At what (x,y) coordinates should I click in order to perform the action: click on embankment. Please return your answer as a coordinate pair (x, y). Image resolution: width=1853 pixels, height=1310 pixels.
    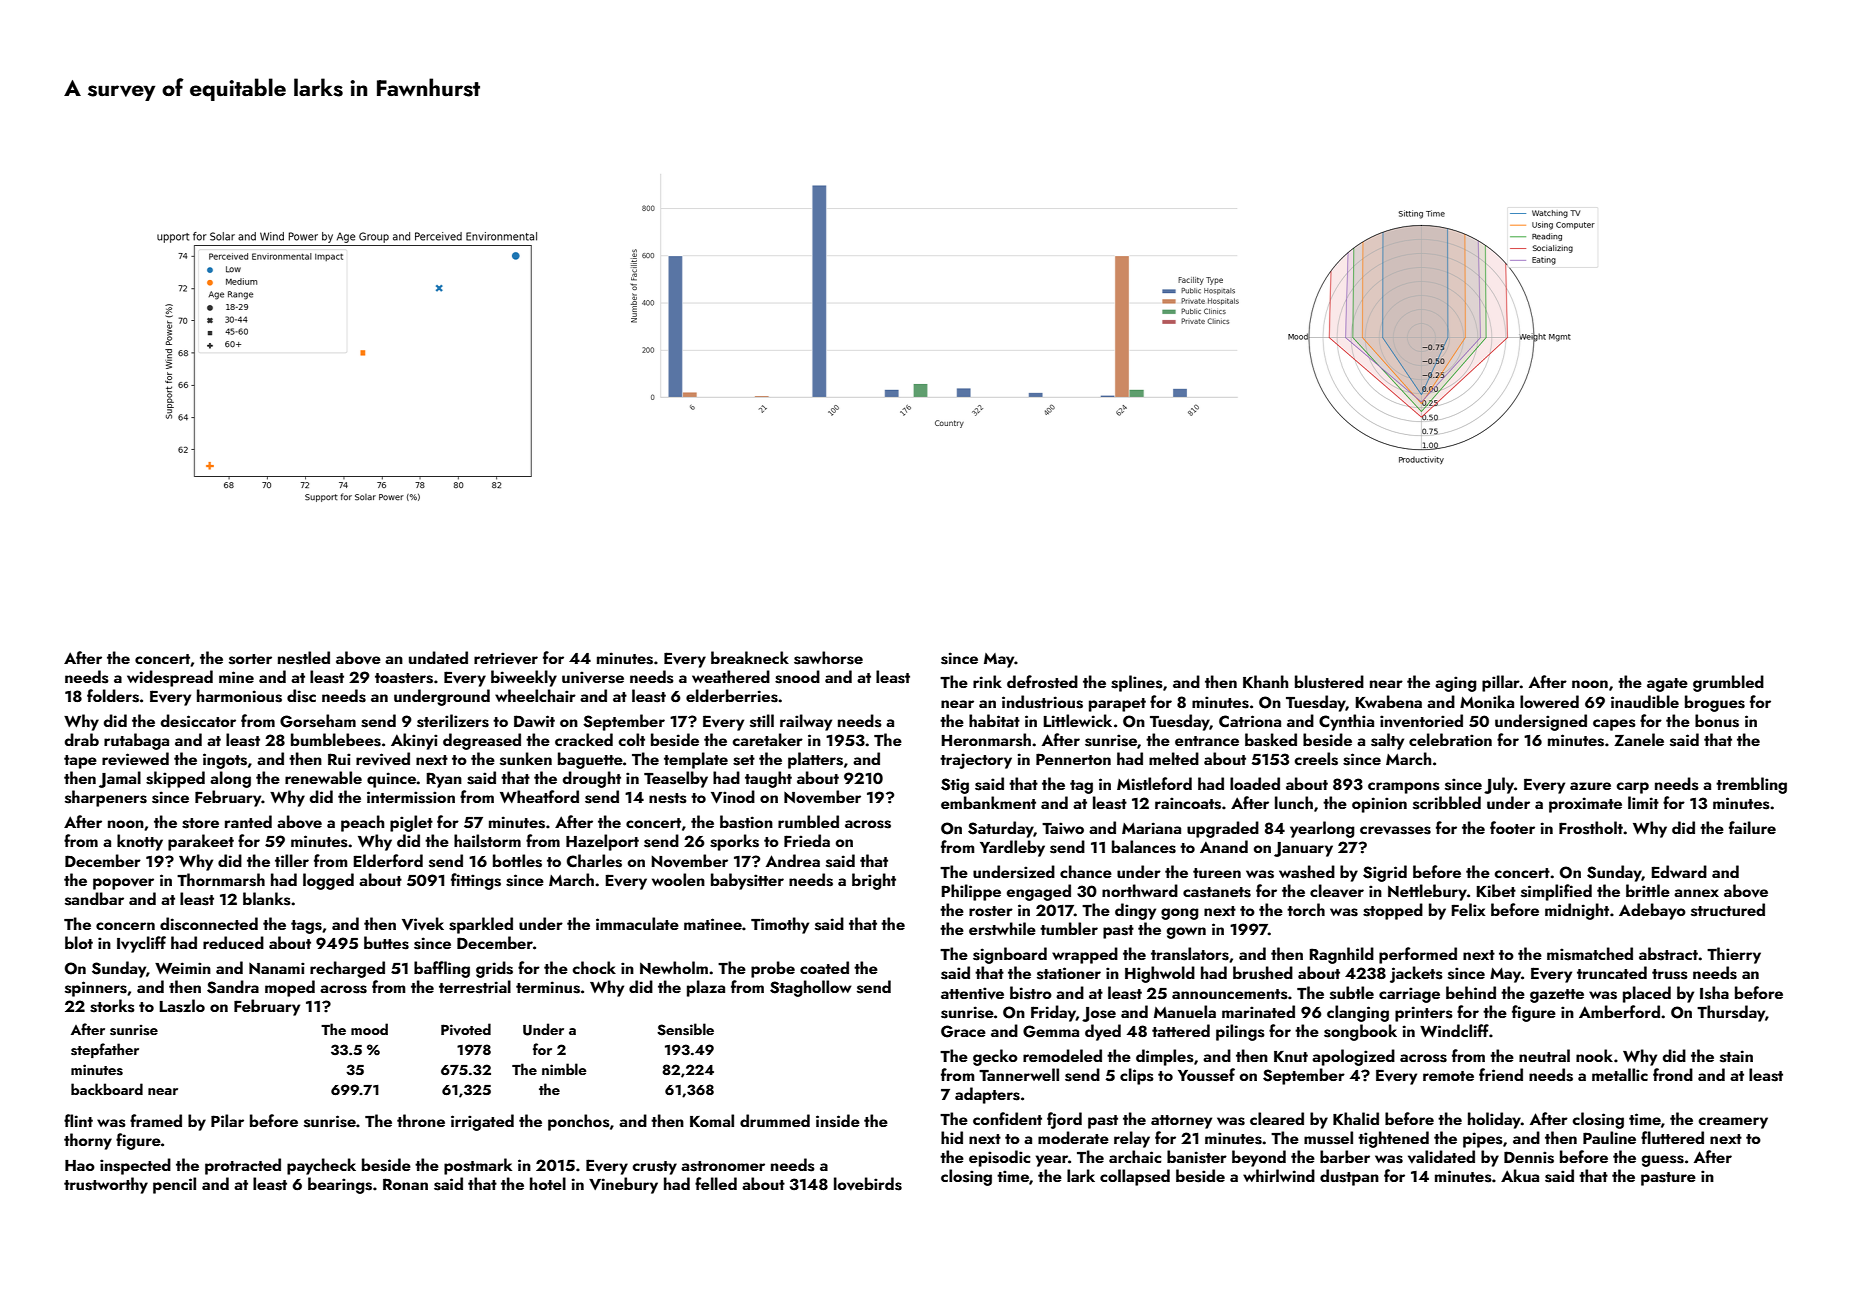
    Looking at the image, I should click on (988, 802).
